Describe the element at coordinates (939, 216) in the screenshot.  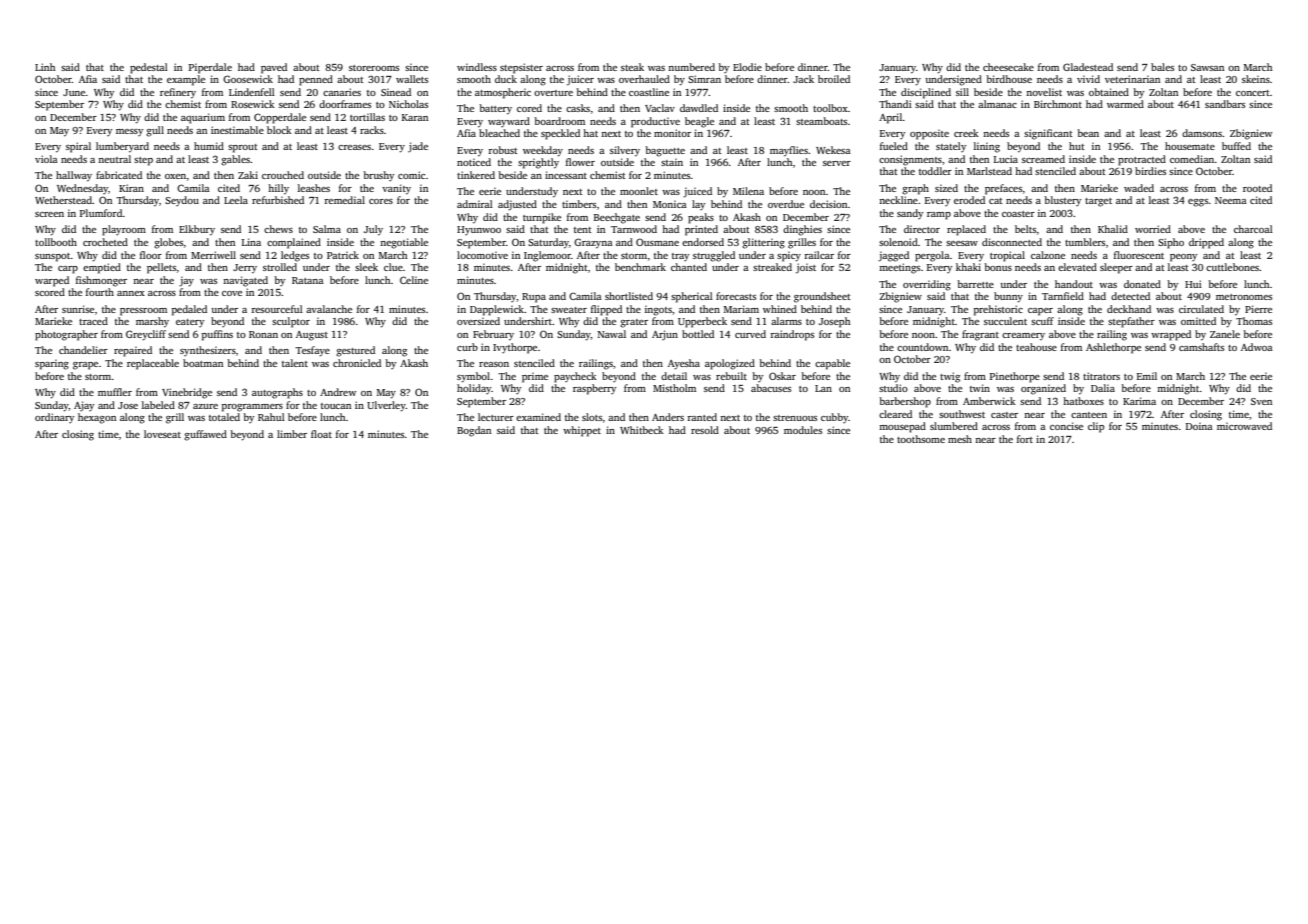
I see `ramp` at that location.
